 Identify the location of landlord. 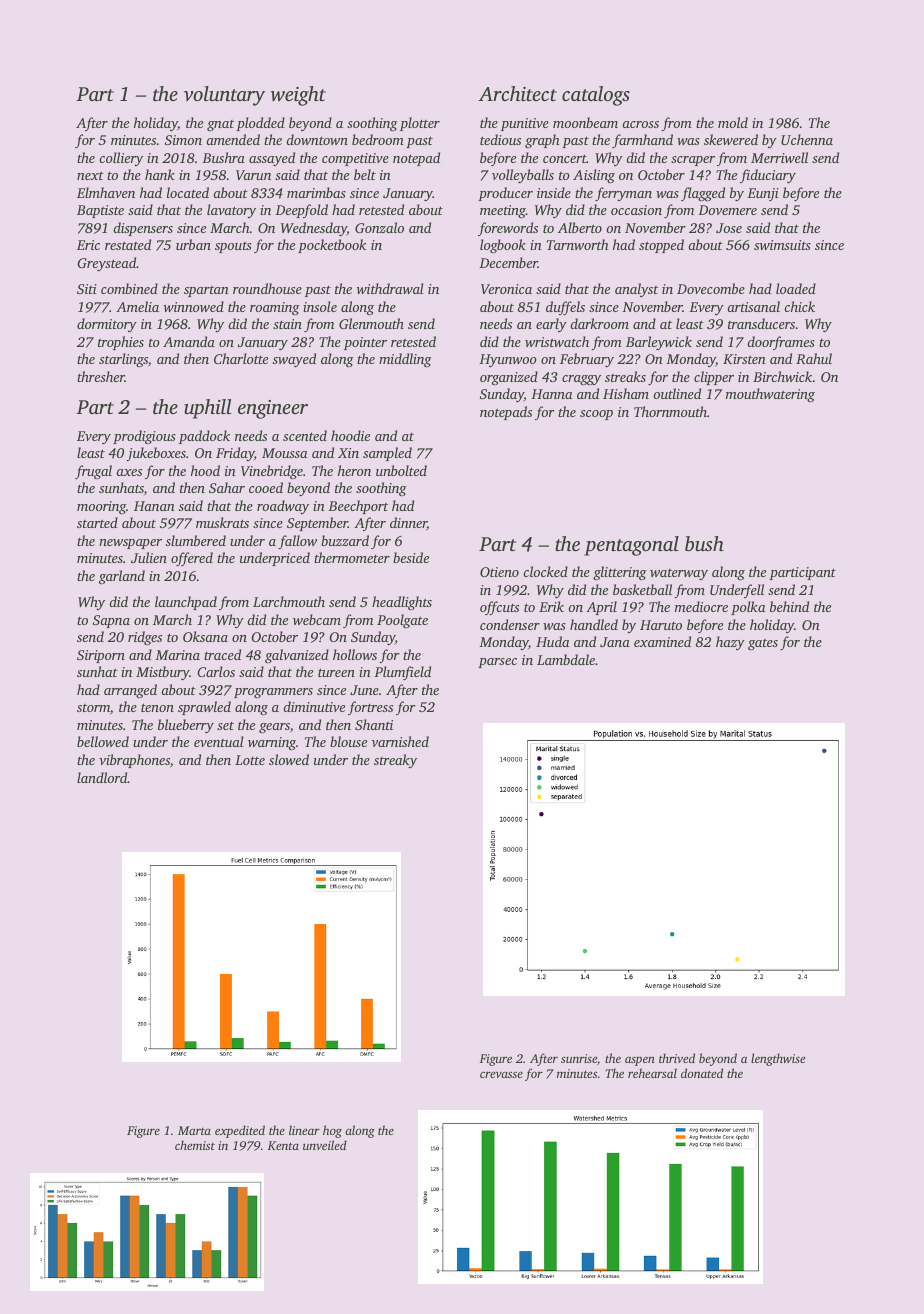
(102, 777).
